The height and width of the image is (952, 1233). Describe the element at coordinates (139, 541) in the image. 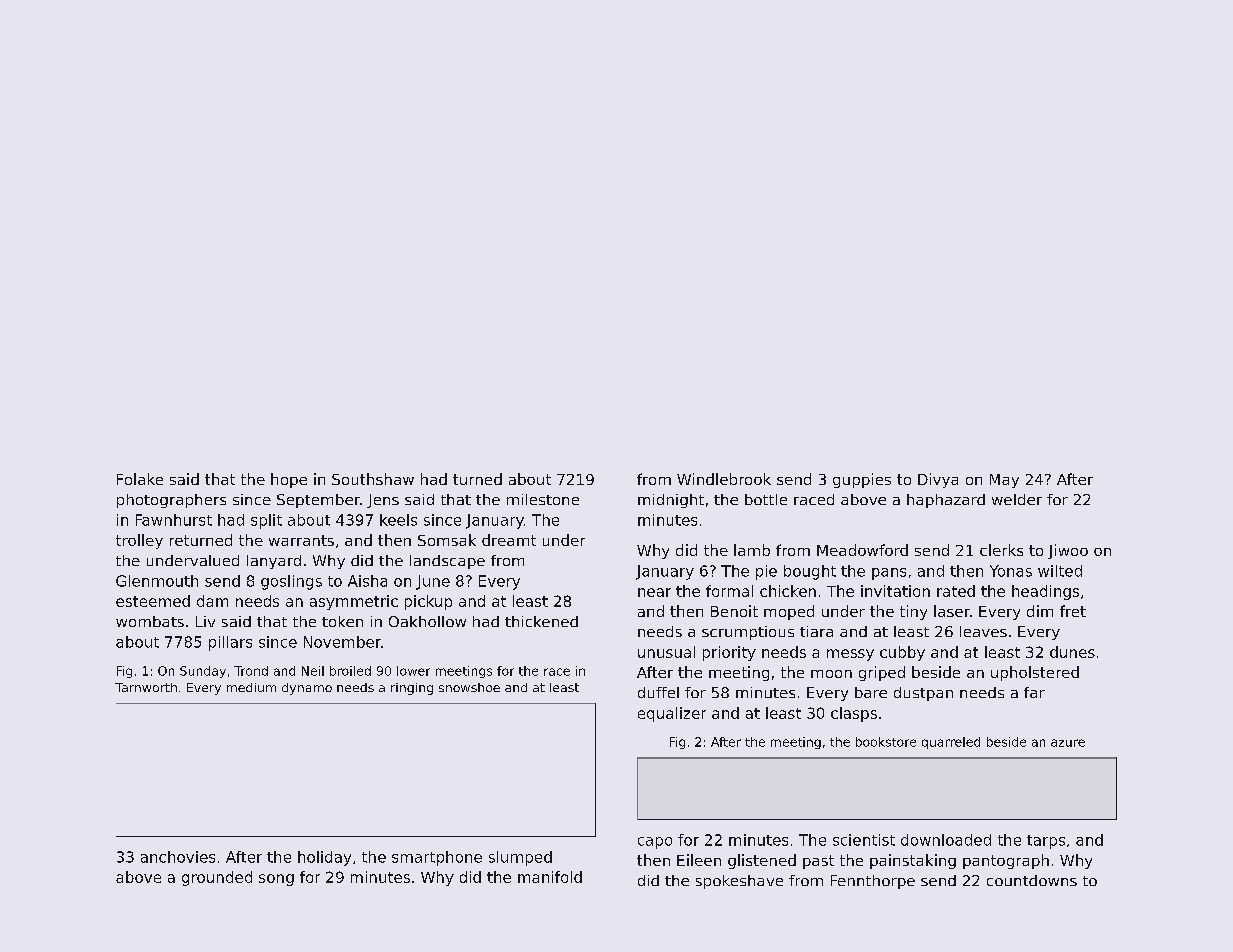

I see `trolley` at that location.
